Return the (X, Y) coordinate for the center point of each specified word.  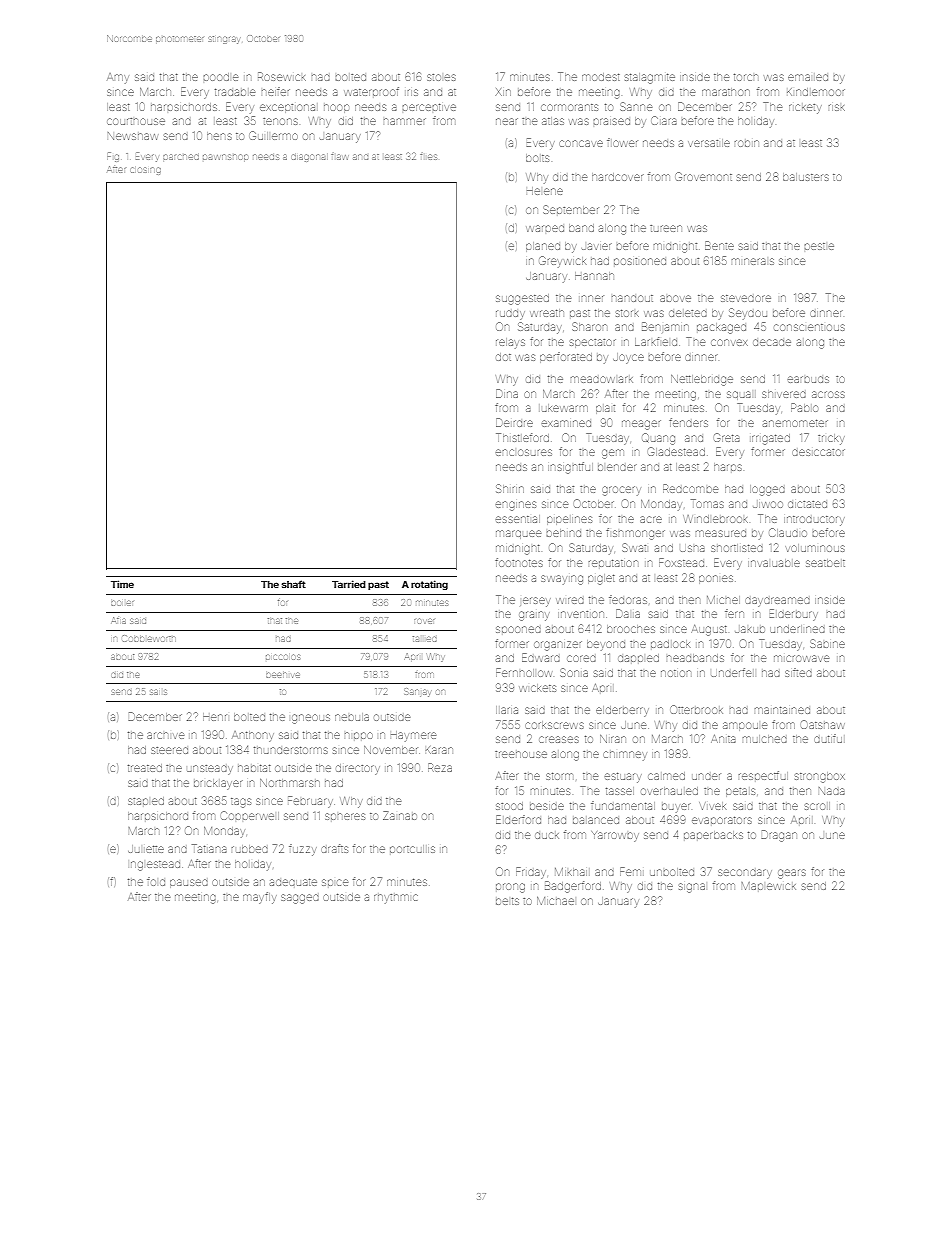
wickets (537, 688)
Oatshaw (823, 724)
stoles (441, 77)
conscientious (809, 327)
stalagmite (650, 78)
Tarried (349, 584)
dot (503, 357)
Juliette (146, 849)
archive (165, 735)
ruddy (510, 314)
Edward (541, 657)
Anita (723, 739)
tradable (235, 92)
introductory (814, 521)
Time (122, 584)
